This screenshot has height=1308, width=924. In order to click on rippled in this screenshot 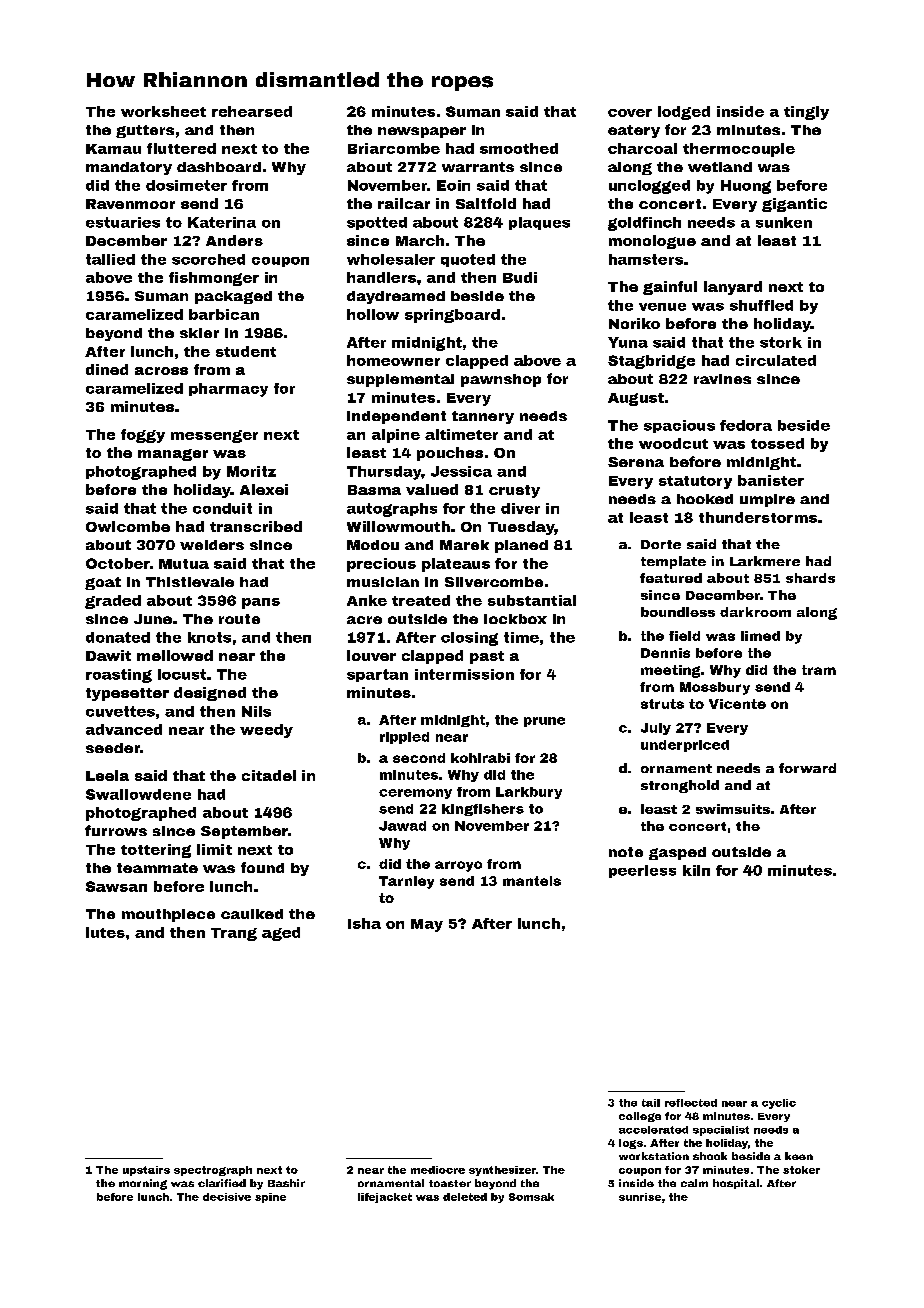, I will do `click(404, 738)`.
